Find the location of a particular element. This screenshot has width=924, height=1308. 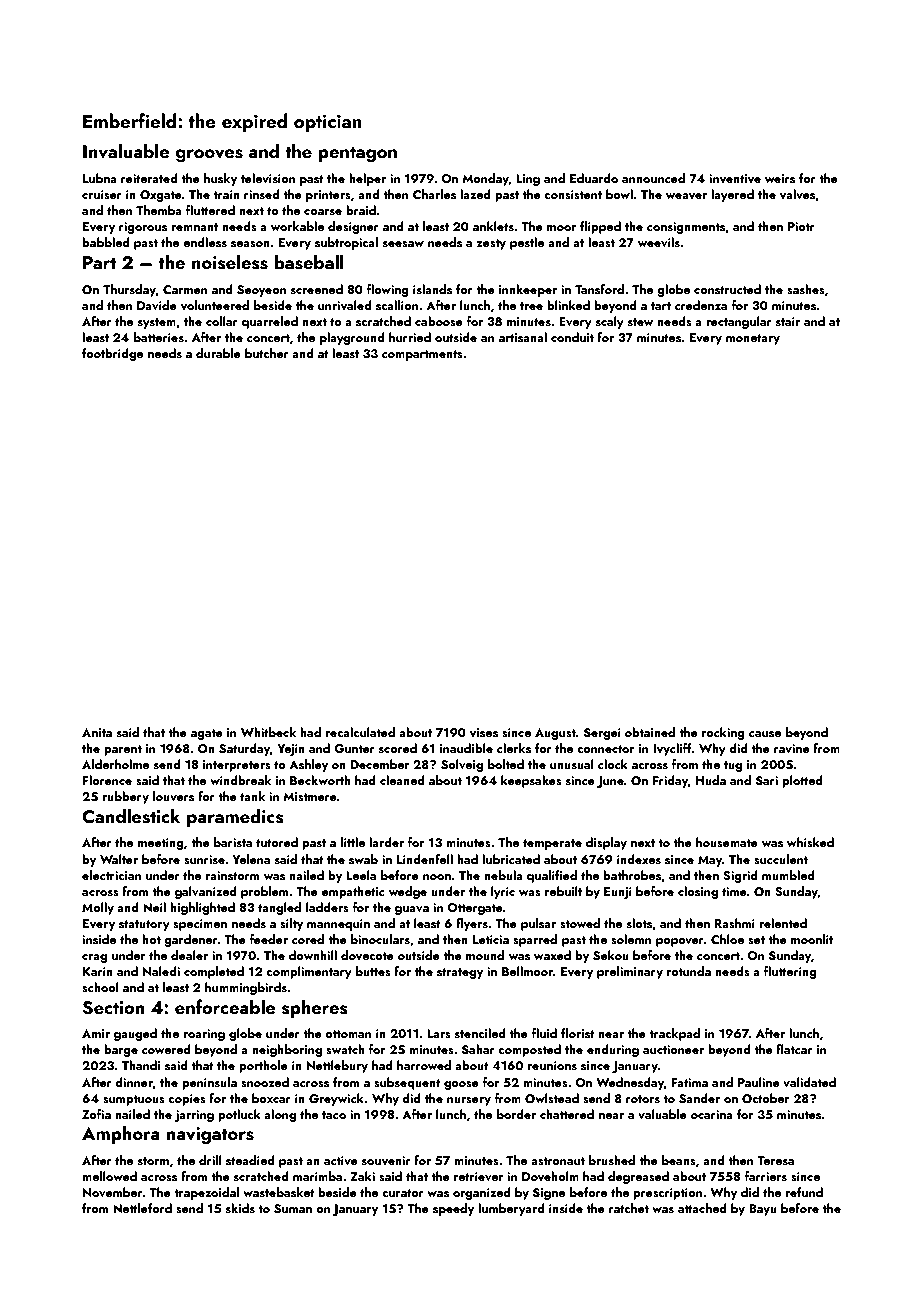

solemn is located at coordinates (631, 939).
